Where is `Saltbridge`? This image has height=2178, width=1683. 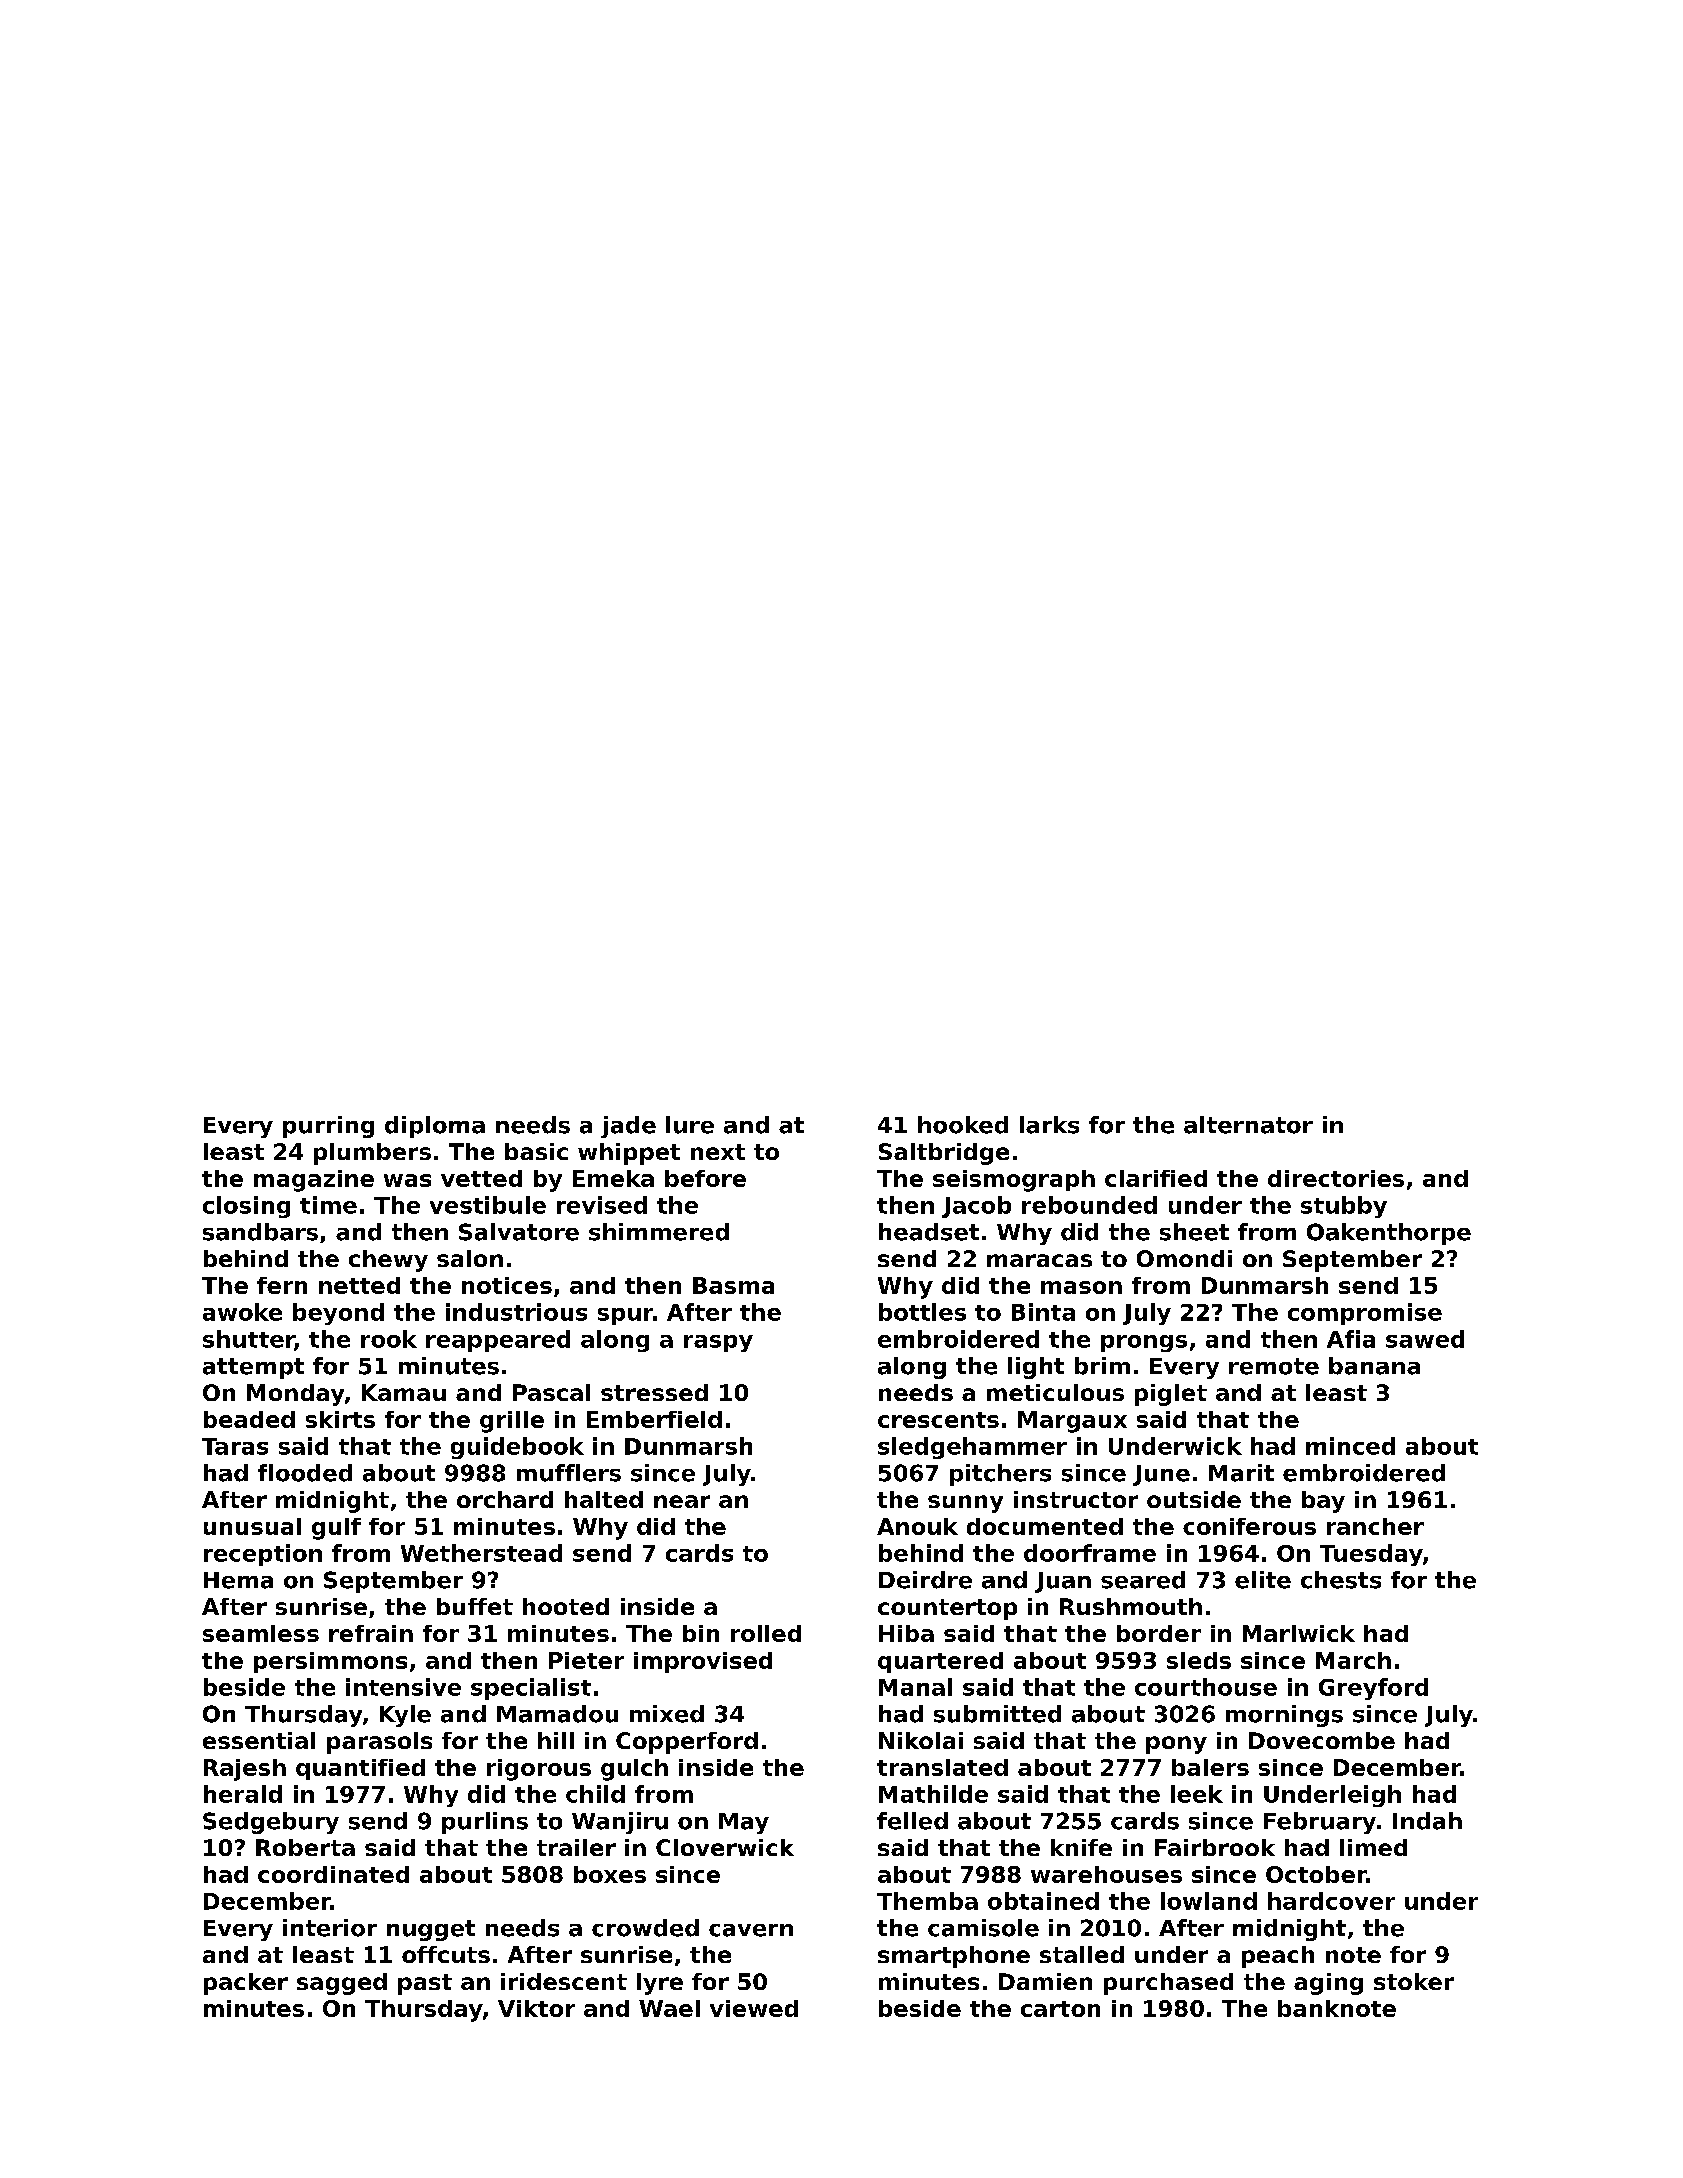 Saltbridge is located at coordinates (944, 1154).
